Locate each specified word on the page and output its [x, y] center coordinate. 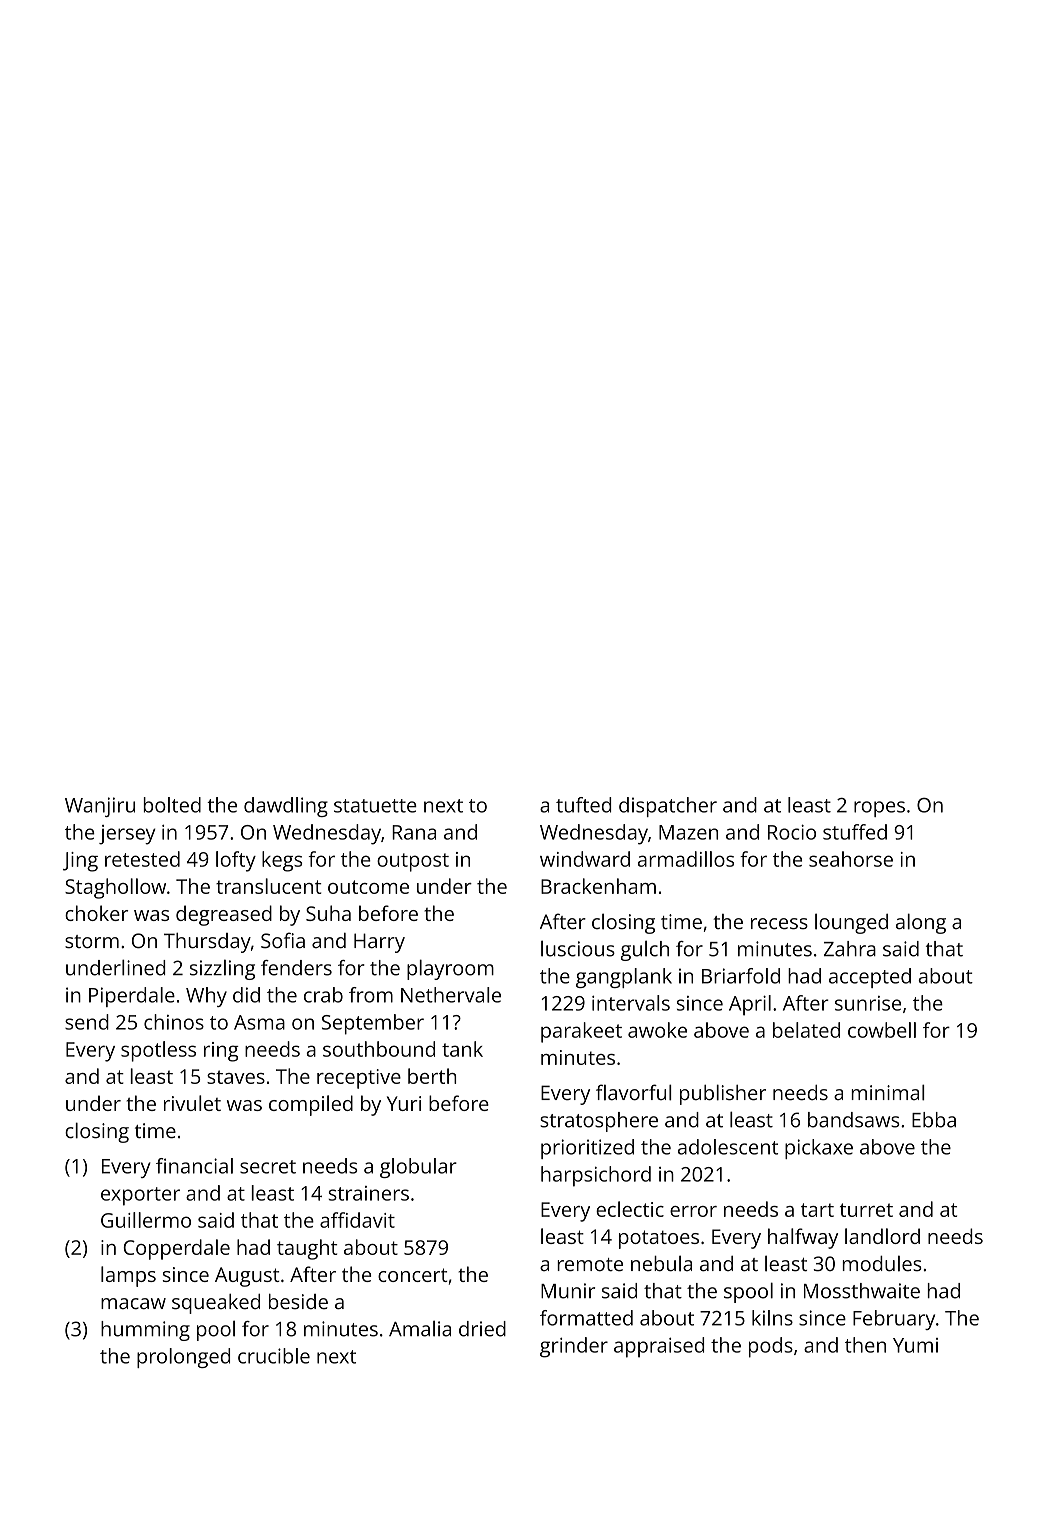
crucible [274, 1356]
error [693, 1211]
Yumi [915, 1345]
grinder [574, 1347]
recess [779, 924]
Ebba [934, 1120]
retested [142, 859]
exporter [140, 1196]
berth [432, 1076]
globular [418, 1168]
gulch [645, 950]
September [373, 1024]
